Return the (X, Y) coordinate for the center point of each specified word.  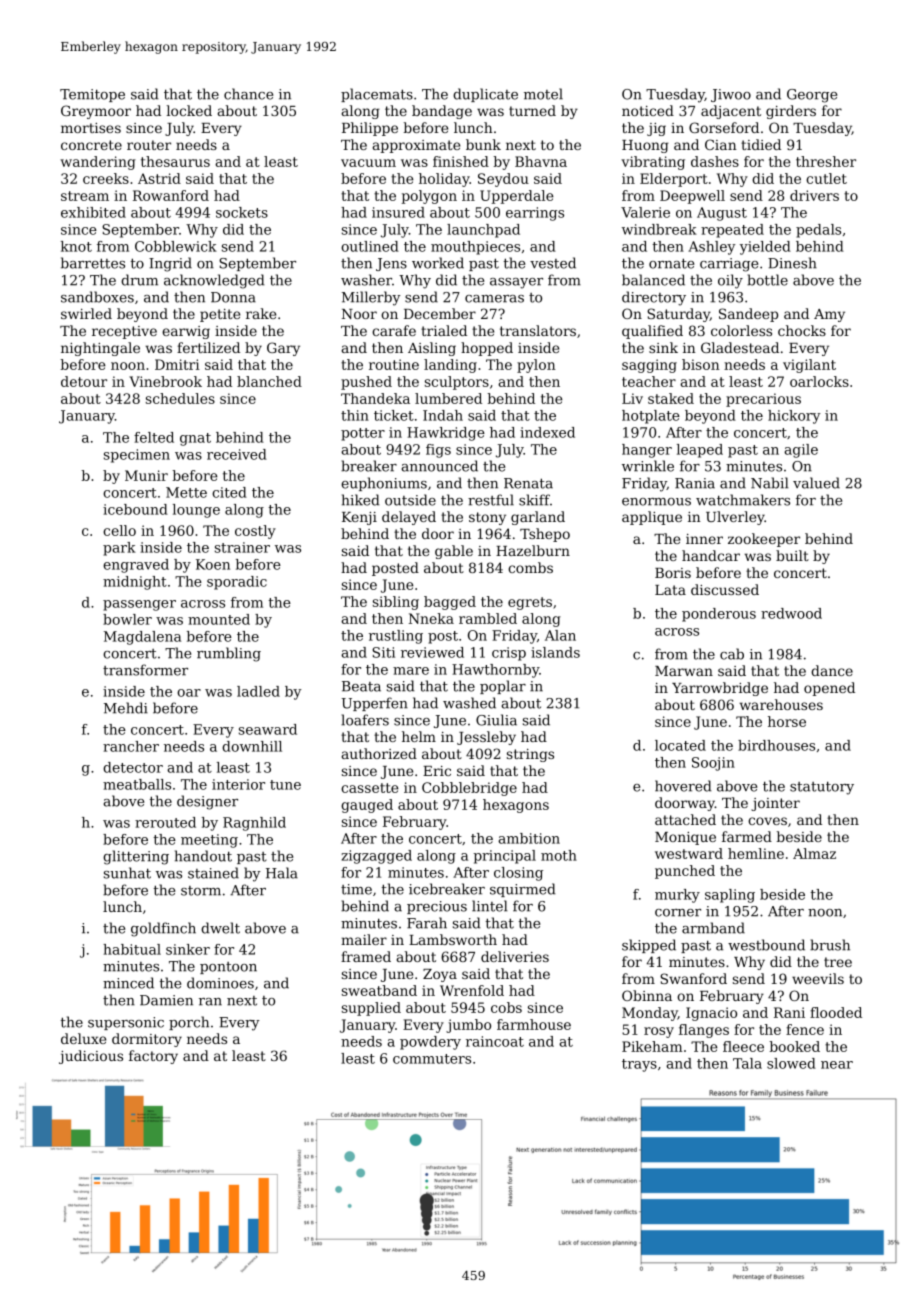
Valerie (645, 212)
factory (153, 1057)
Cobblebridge (469, 789)
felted (154, 437)
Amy (829, 315)
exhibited (93, 212)
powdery (430, 1043)
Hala (282, 873)
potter (363, 434)
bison (701, 364)
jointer (775, 804)
